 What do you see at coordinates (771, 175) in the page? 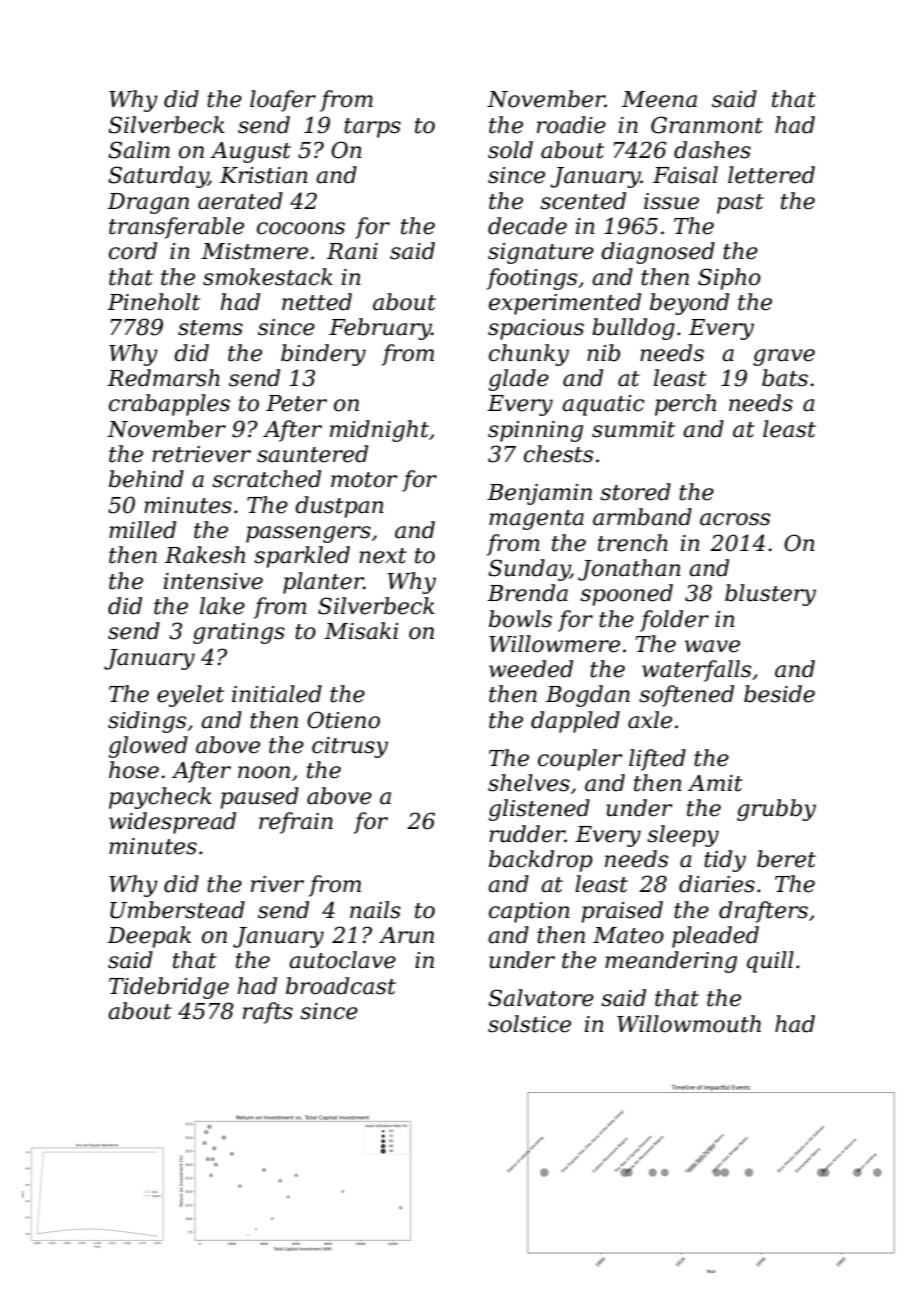
I see `lettered` at bounding box center [771, 175].
